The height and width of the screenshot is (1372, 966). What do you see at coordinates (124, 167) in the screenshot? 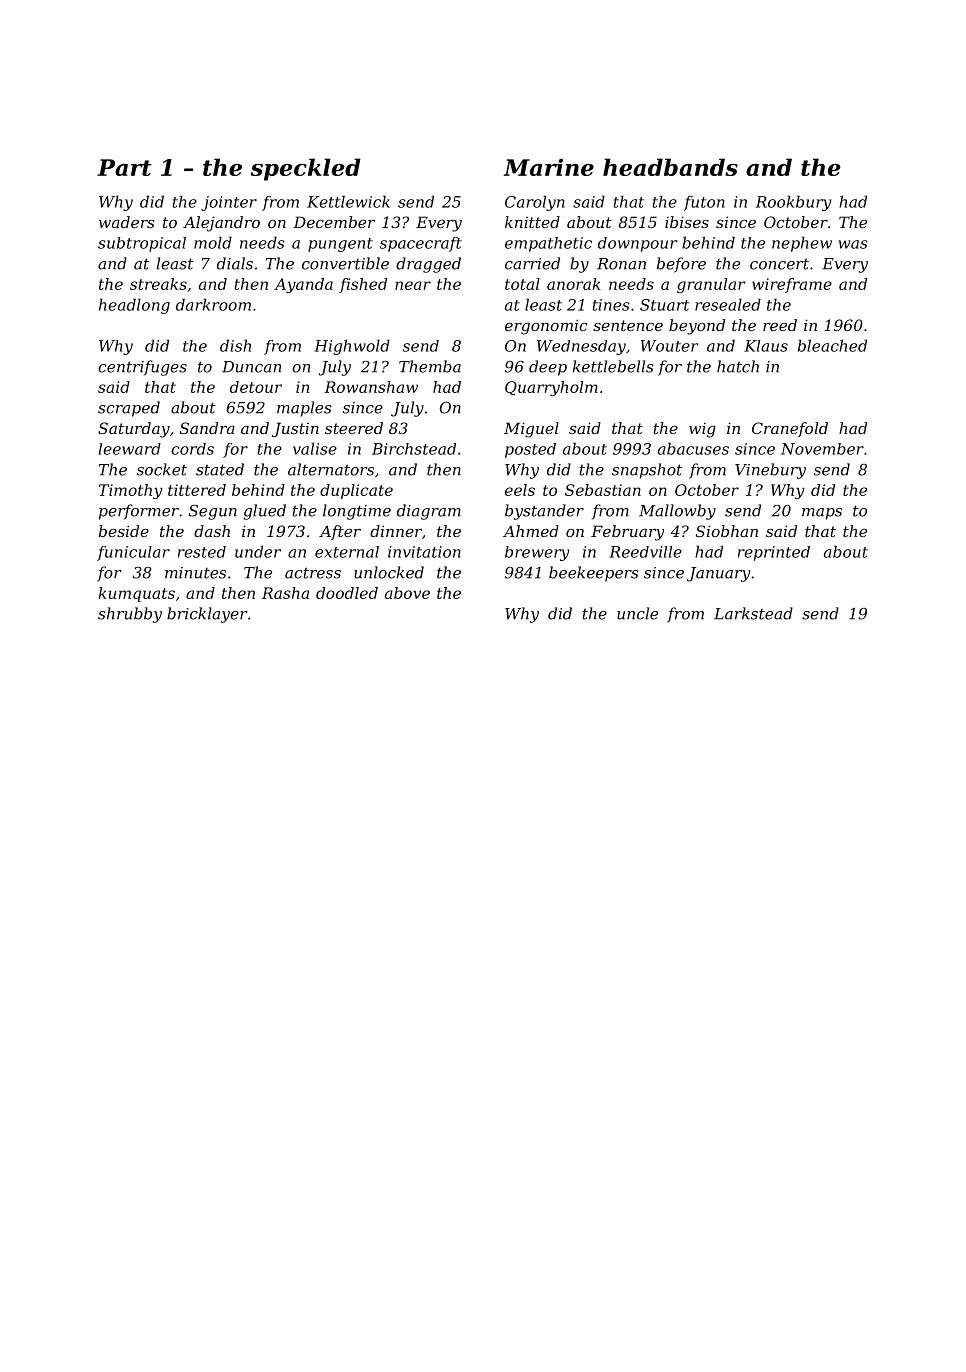
I see `Part` at bounding box center [124, 167].
